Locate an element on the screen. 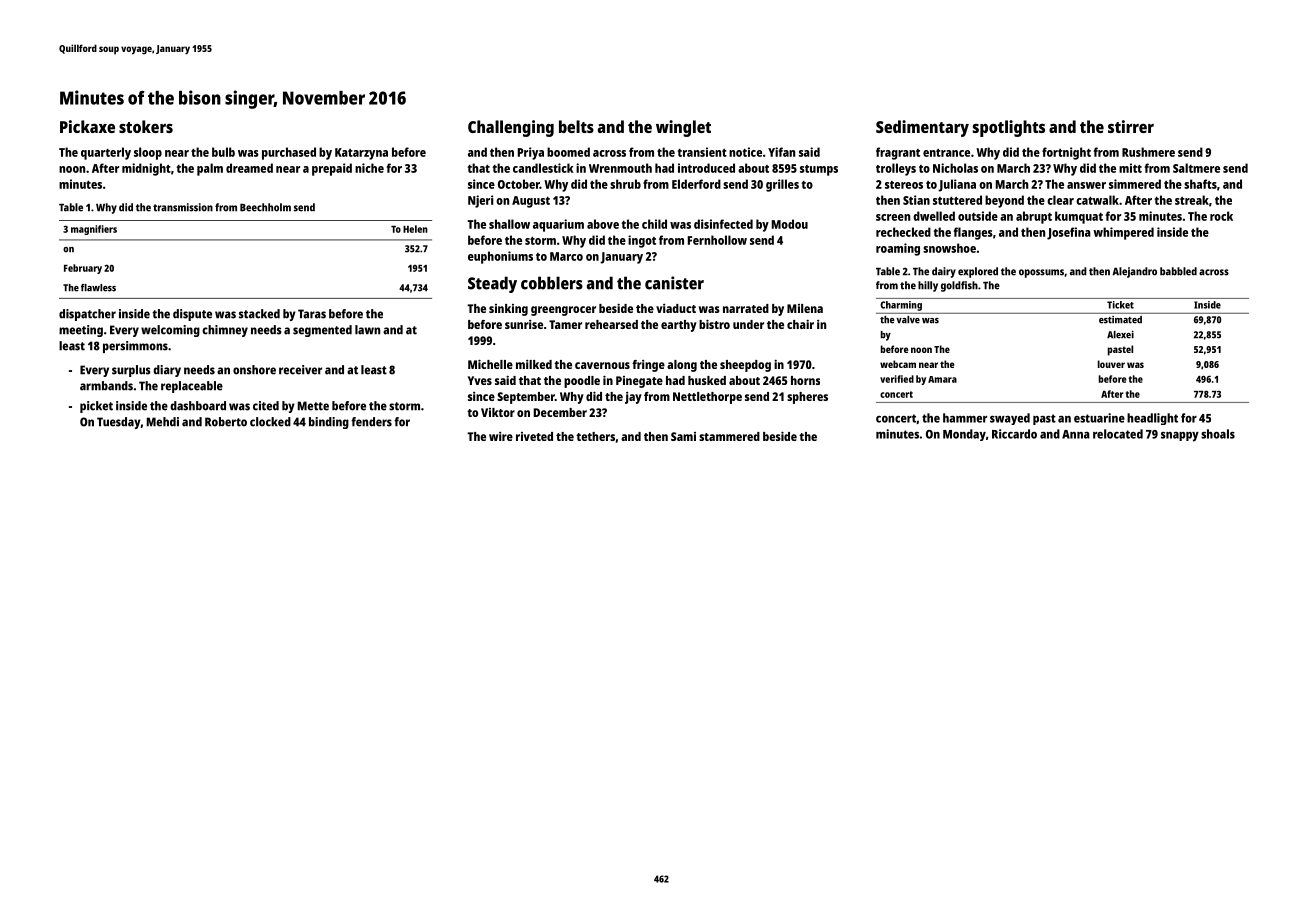 The height and width of the screenshot is (924, 1308). dairy is located at coordinates (944, 272).
